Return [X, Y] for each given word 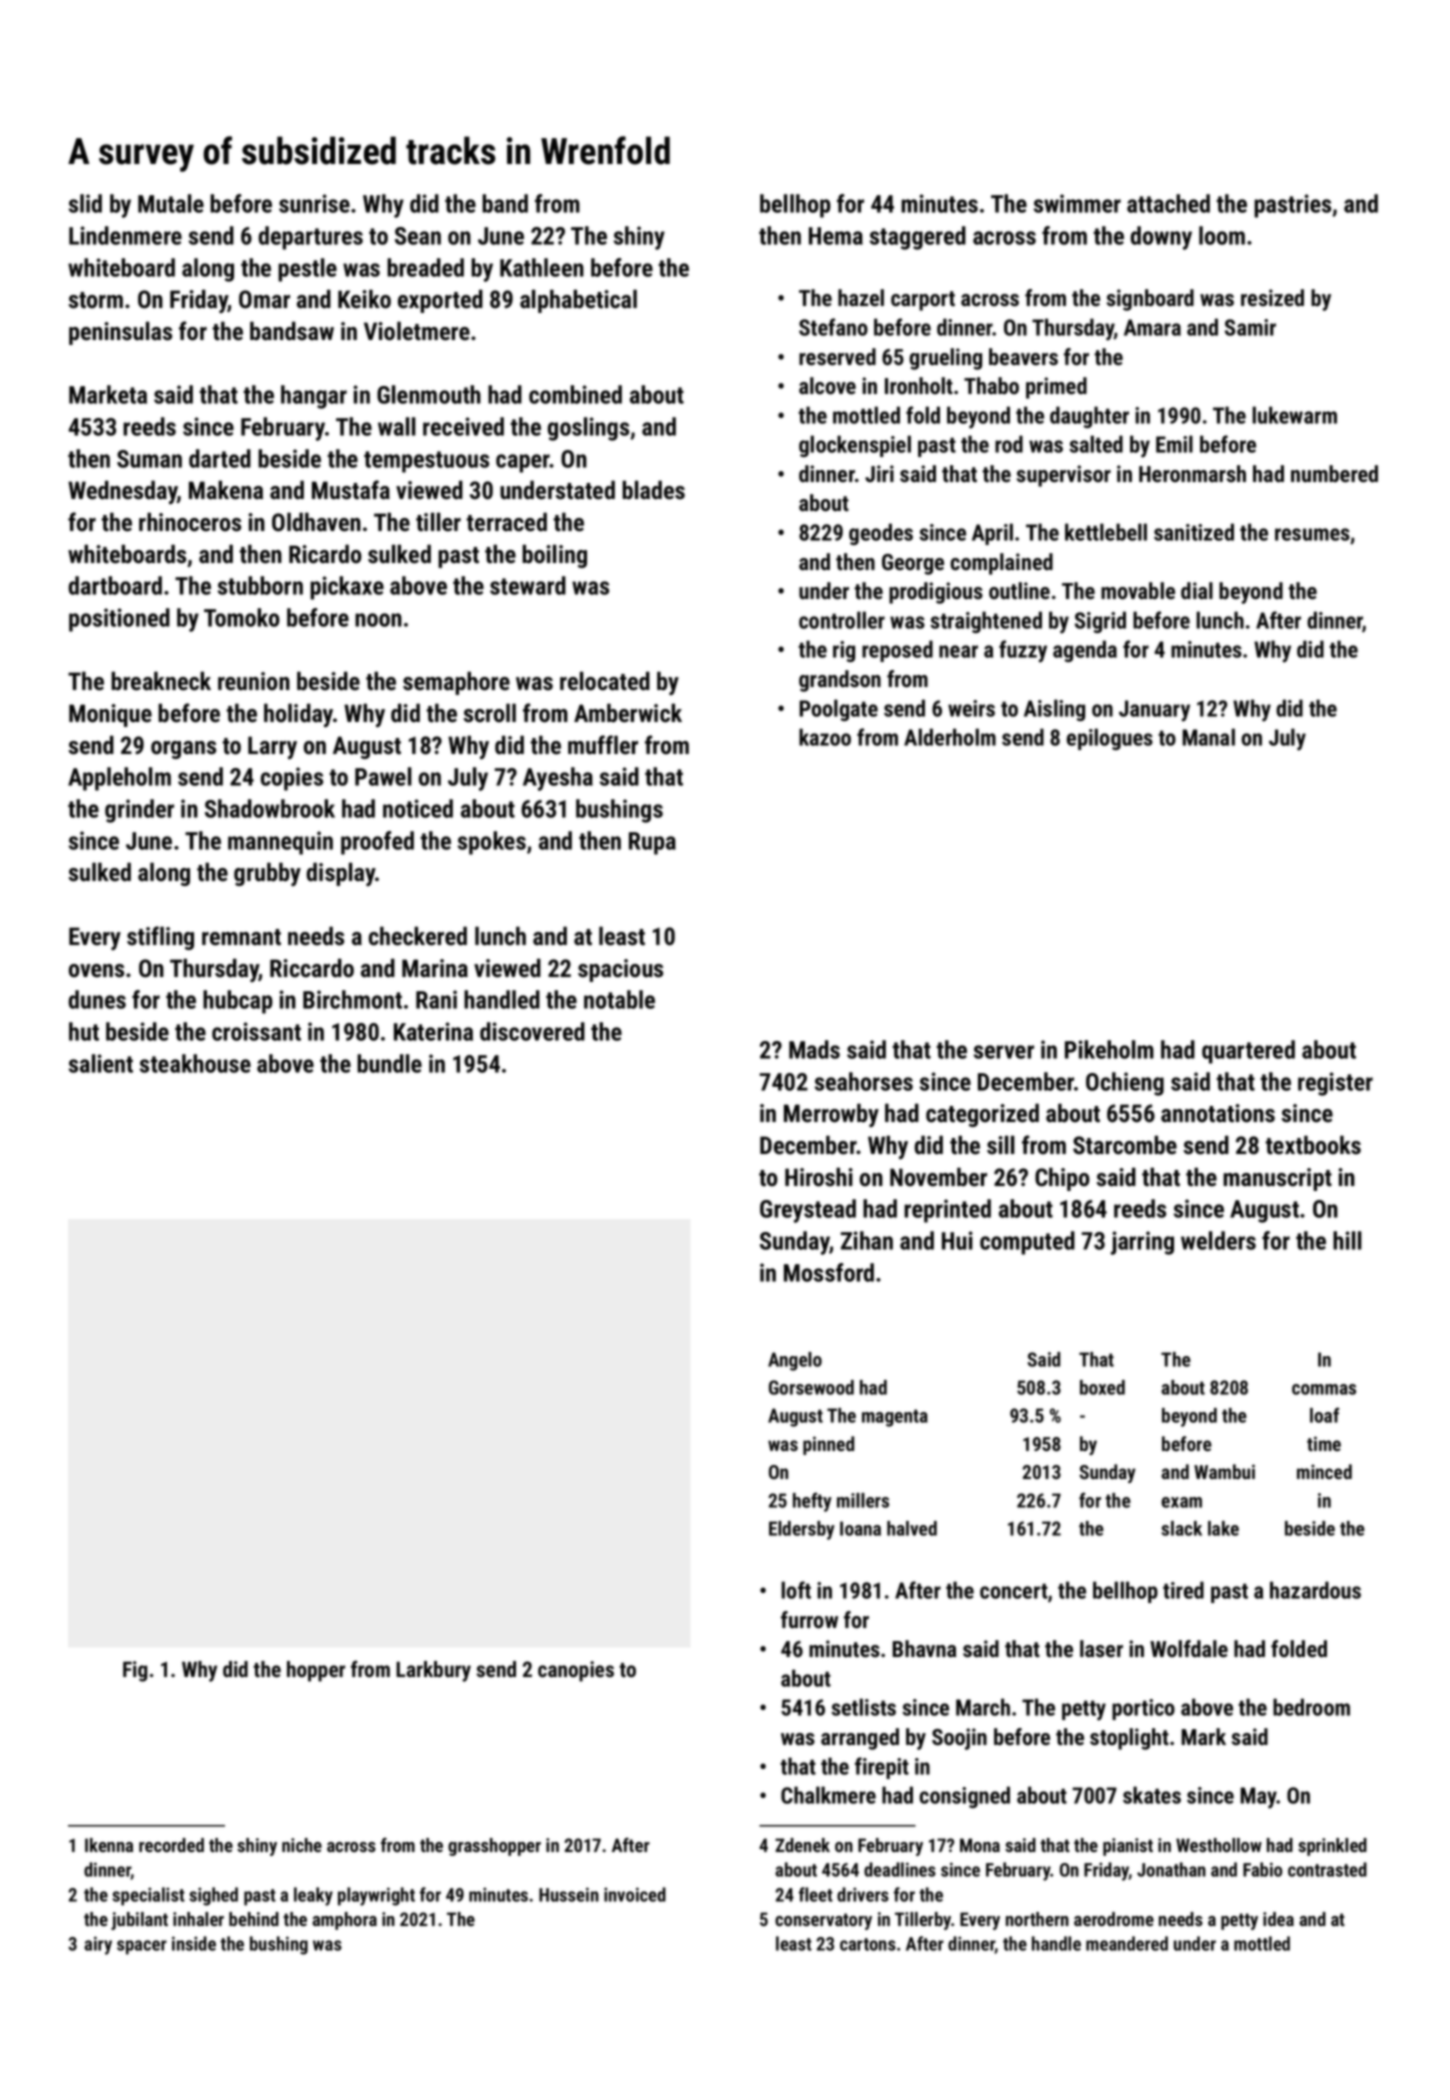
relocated [605, 681]
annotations [1218, 1113]
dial [1197, 590]
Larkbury [433, 1671]
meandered [1127, 1943]
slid [85, 203]
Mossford [829, 1272]
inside [194, 1943]
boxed [1102, 1387]
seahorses [864, 1081]
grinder [139, 811]
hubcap [238, 1002]
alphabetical [578, 301]
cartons [868, 1944]
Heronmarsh [1192, 473]
